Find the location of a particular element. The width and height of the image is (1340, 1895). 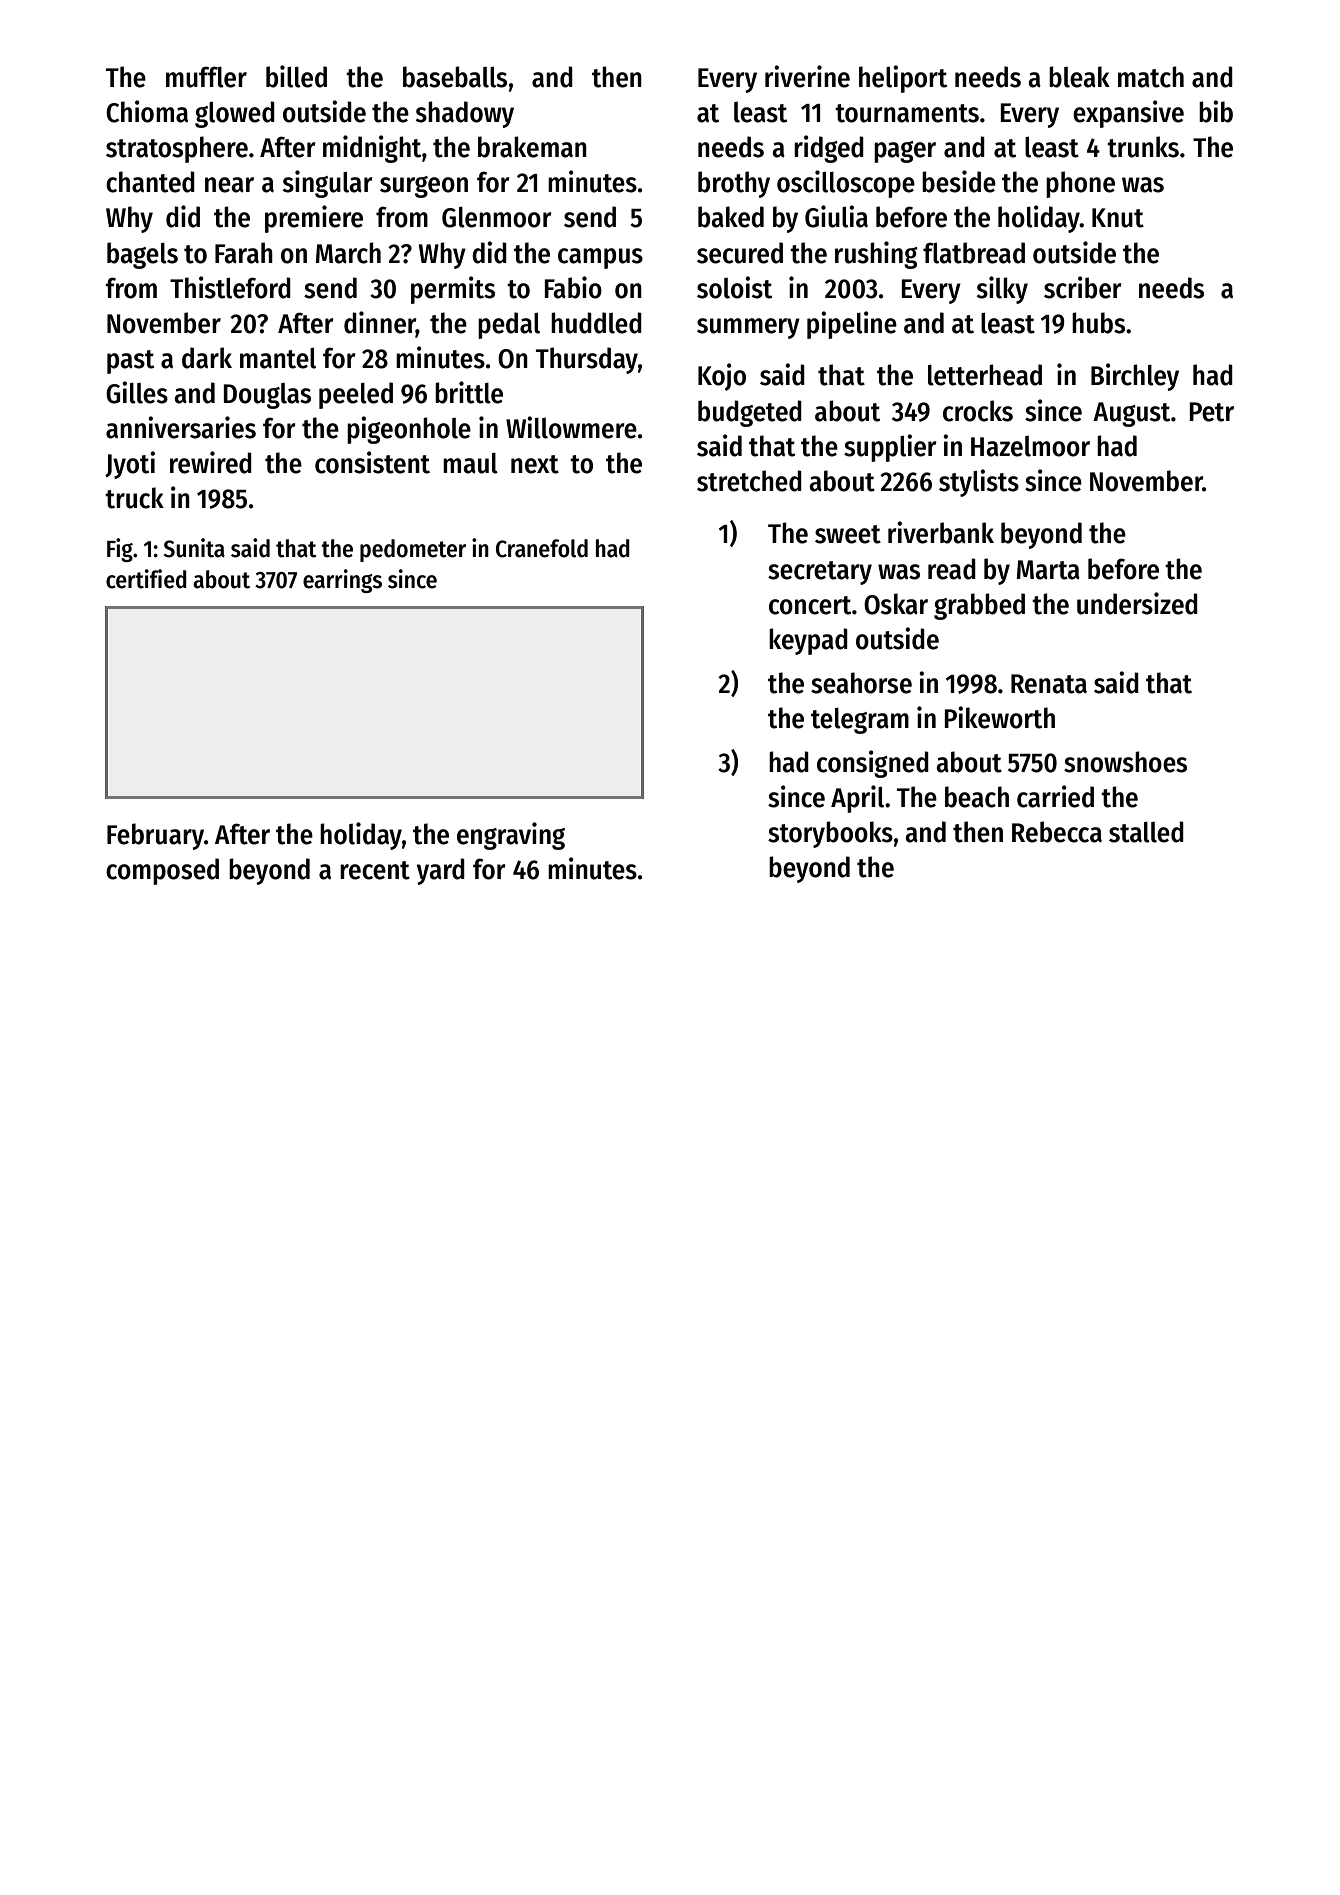

truck is located at coordinates (134, 498).
